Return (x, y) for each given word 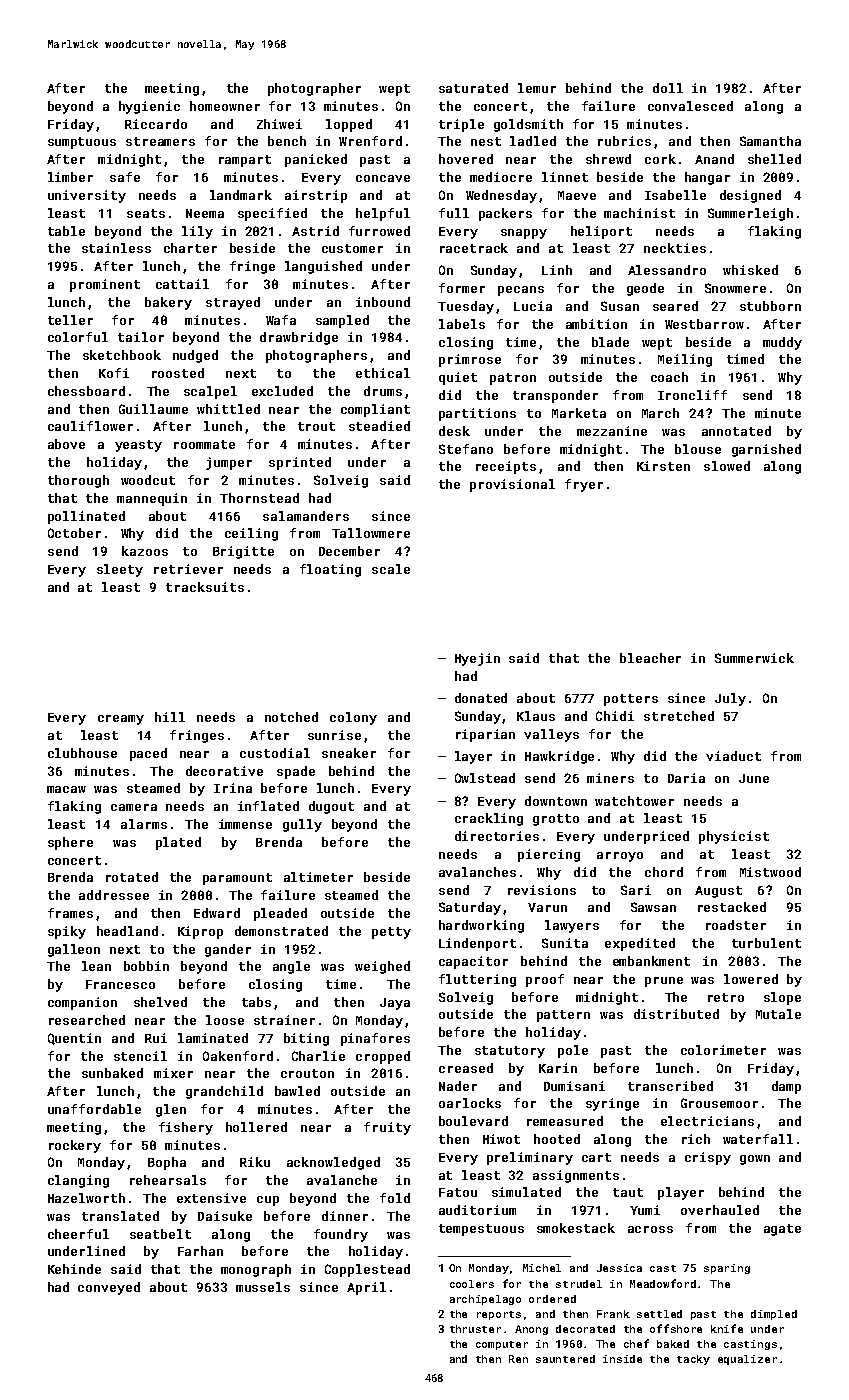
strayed (233, 303)
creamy (121, 720)
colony (353, 718)
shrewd (608, 159)
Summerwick (754, 658)
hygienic (149, 107)
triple (461, 125)
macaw (66, 789)
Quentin (74, 1039)
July (730, 699)
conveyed (109, 1288)
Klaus (536, 716)
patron (513, 379)
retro (726, 997)
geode (645, 289)
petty (391, 933)
